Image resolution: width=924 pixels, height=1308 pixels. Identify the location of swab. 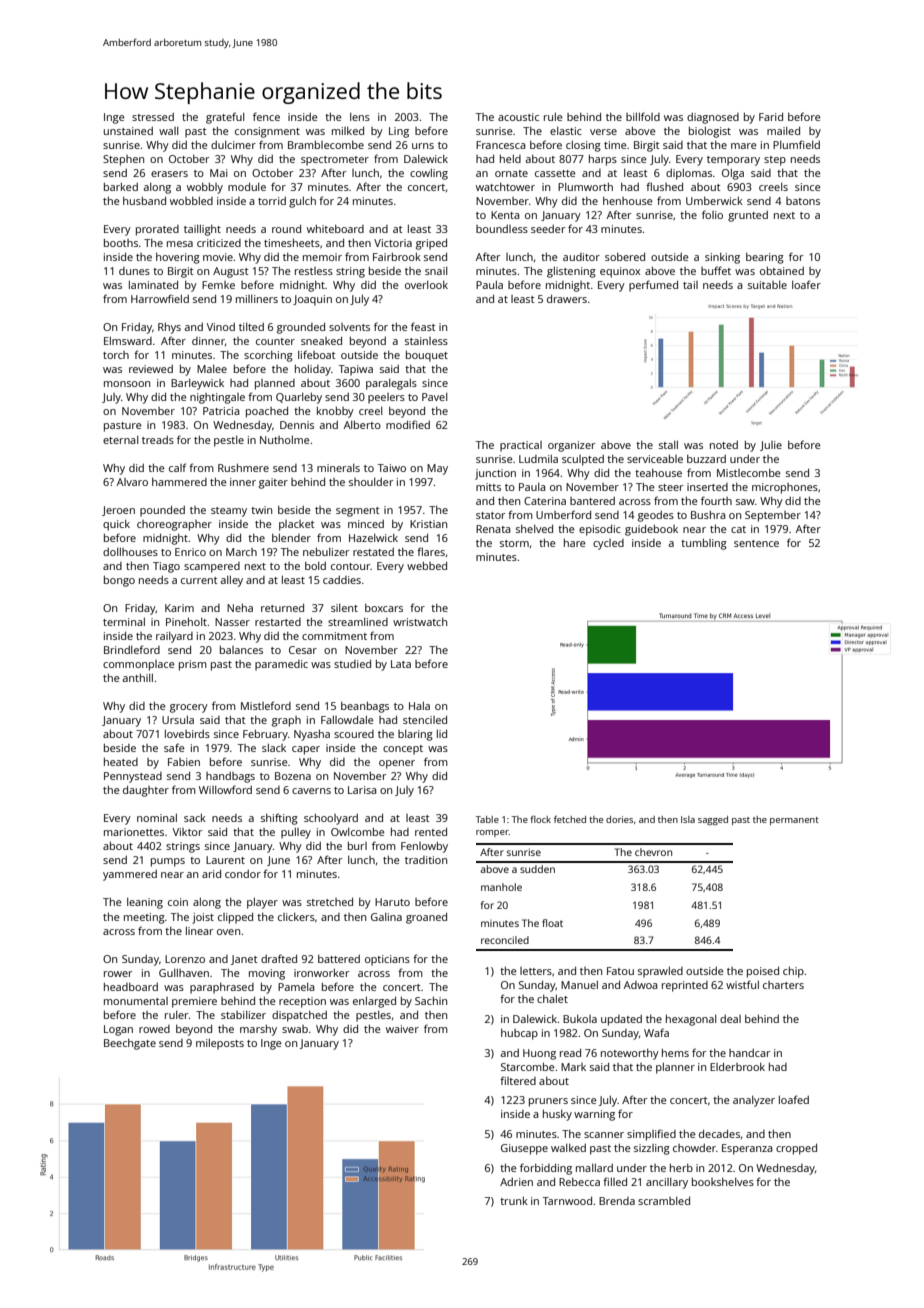
(295, 1029).
